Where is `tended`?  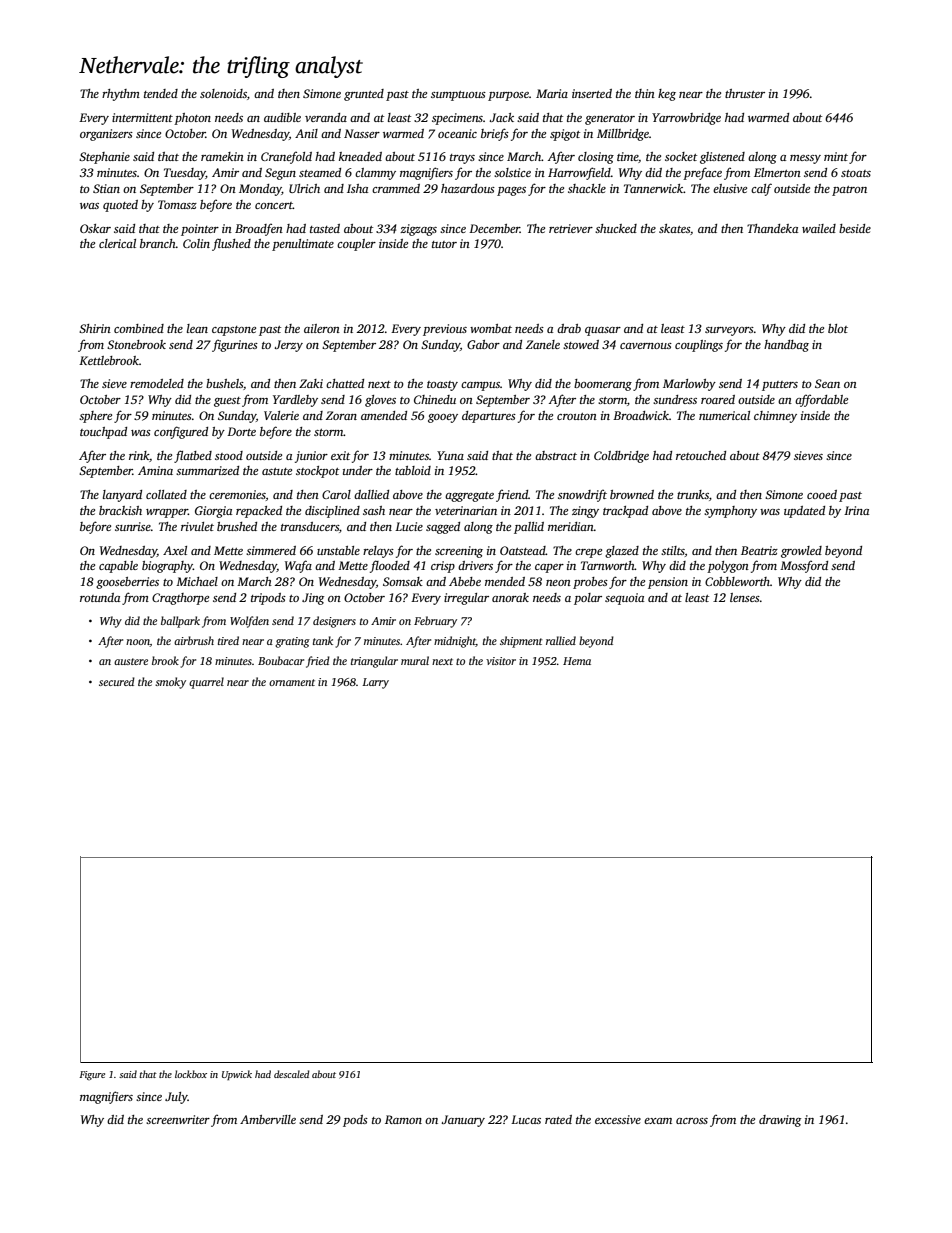
tended is located at coordinates (161, 93).
